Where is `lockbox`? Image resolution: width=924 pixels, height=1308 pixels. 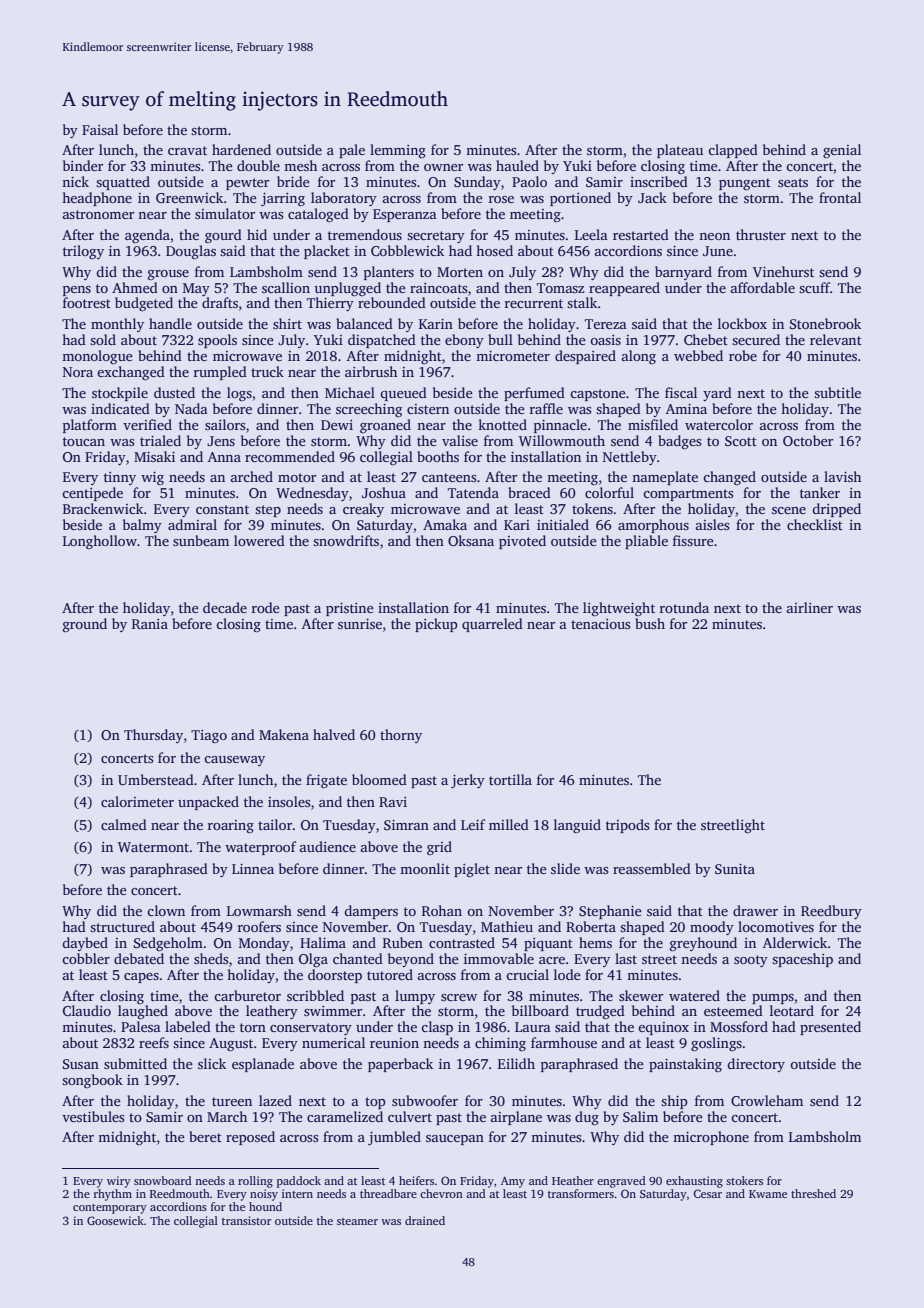
lockbox is located at coordinates (742, 323).
